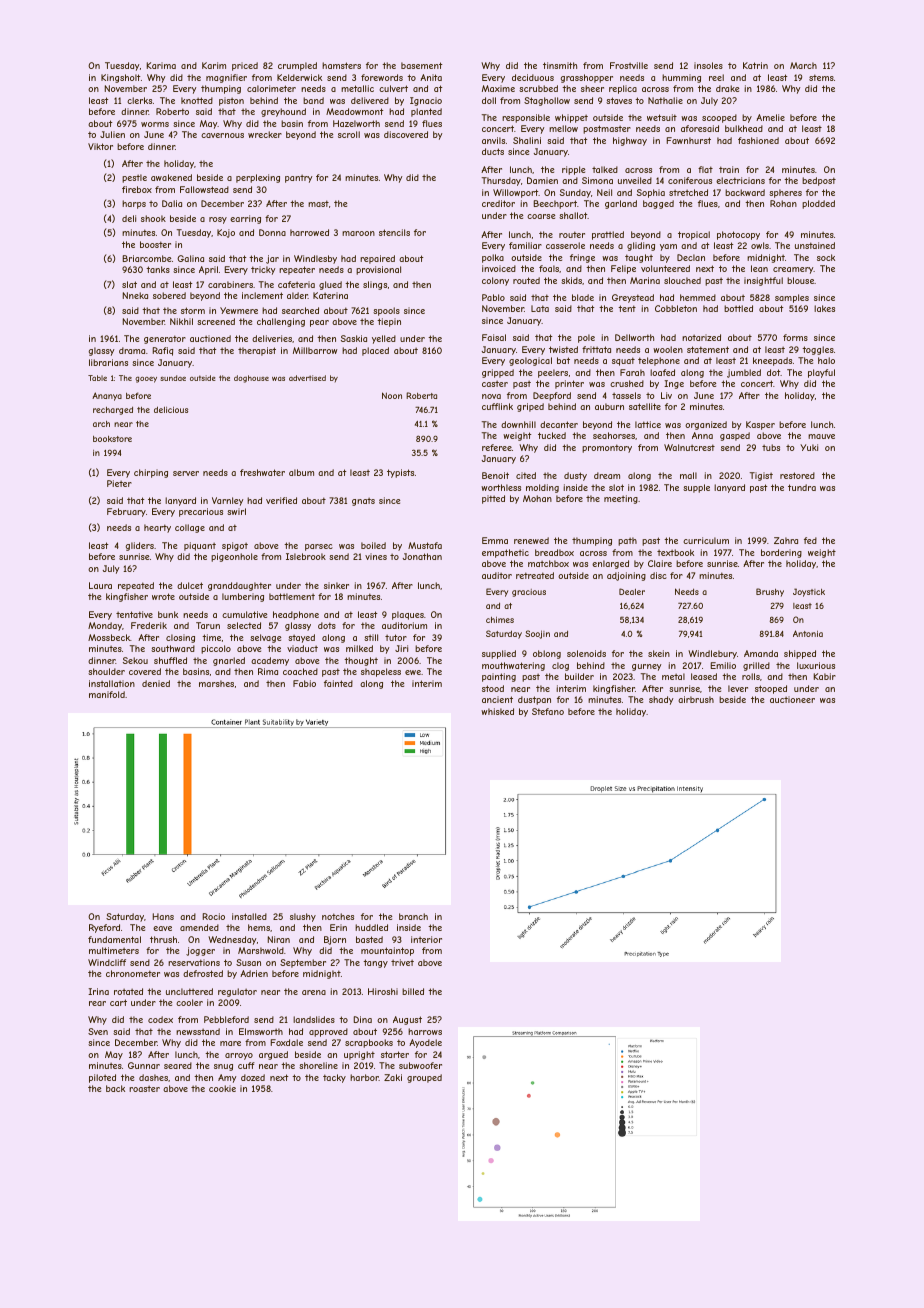  Describe the element at coordinates (659, 361) in the screenshot. I see `telephone` at that location.
